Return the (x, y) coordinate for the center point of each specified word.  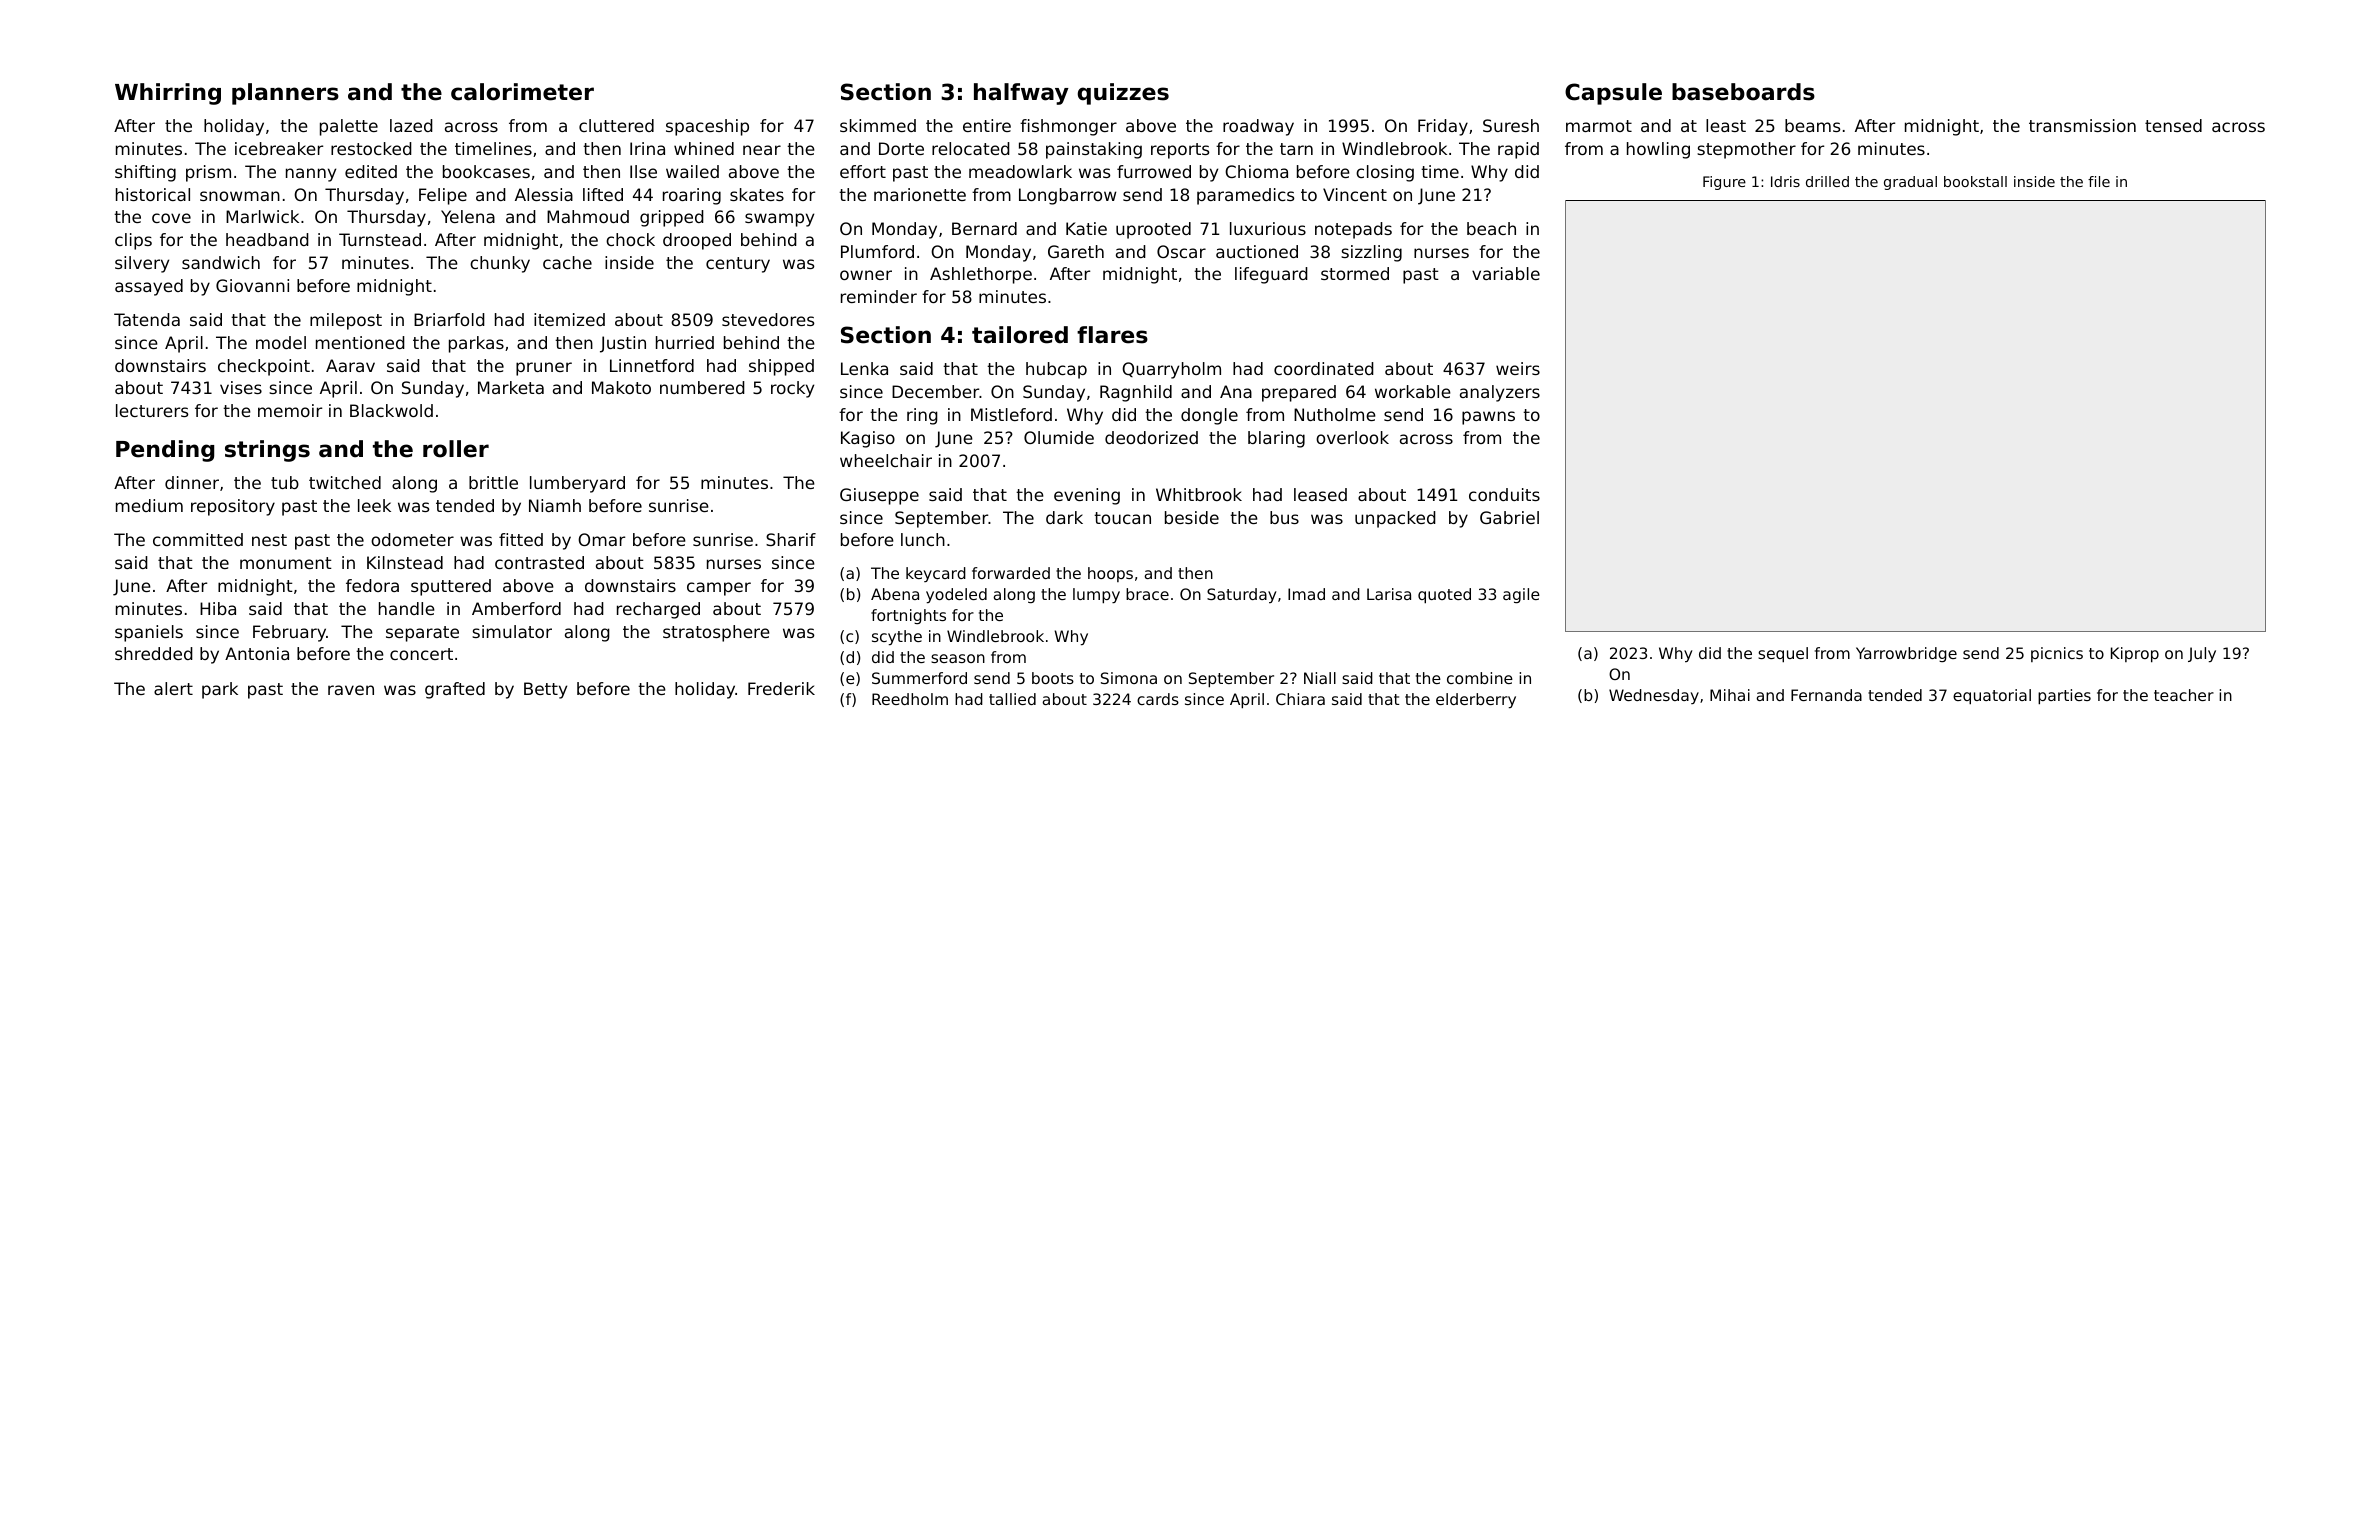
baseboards (1743, 92)
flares (1112, 335)
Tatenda (147, 319)
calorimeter (522, 92)
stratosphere (716, 633)
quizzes (1123, 94)
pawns (1488, 418)
